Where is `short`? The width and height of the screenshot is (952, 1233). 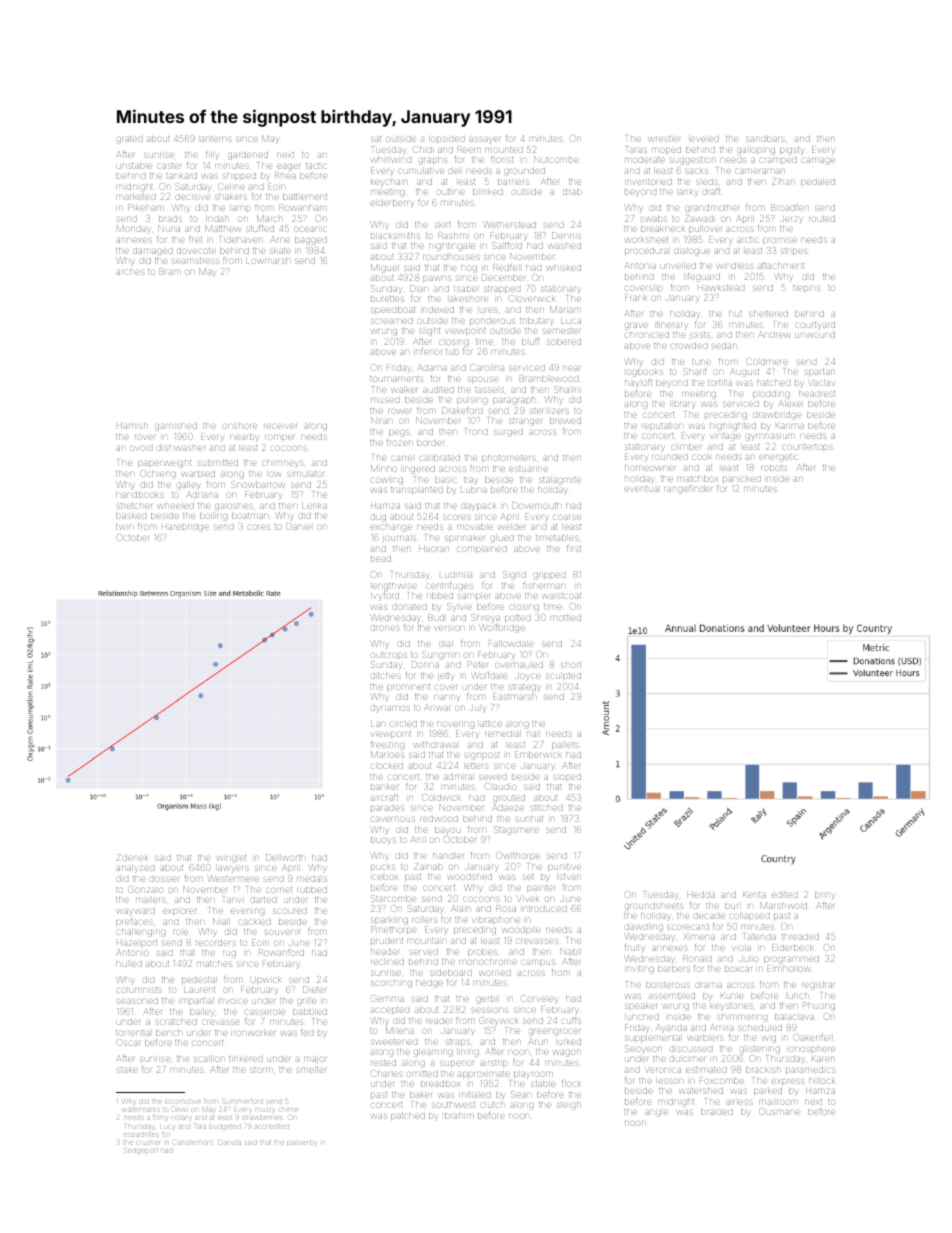 short is located at coordinates (571, 665).
